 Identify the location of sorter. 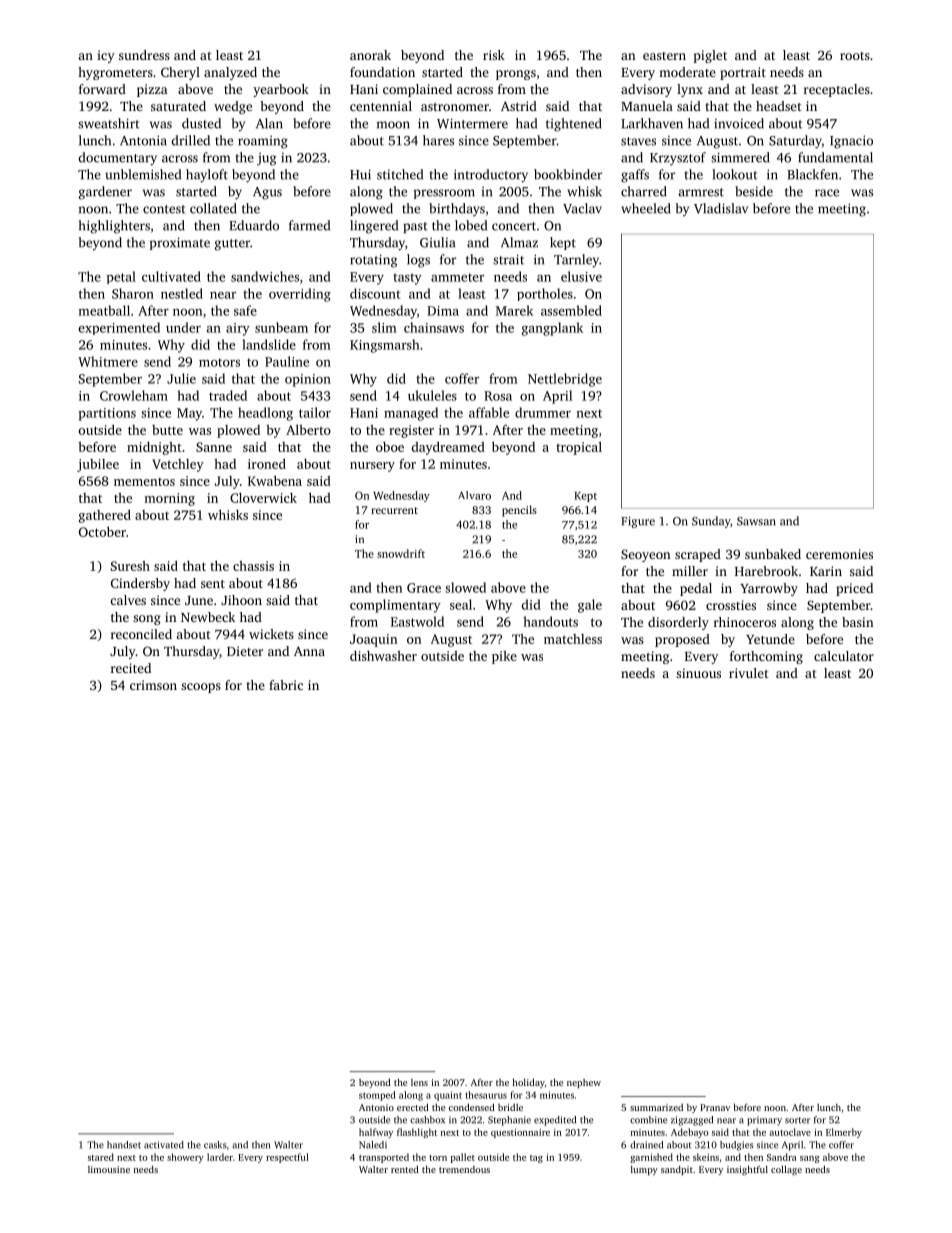
(797, 1120).
